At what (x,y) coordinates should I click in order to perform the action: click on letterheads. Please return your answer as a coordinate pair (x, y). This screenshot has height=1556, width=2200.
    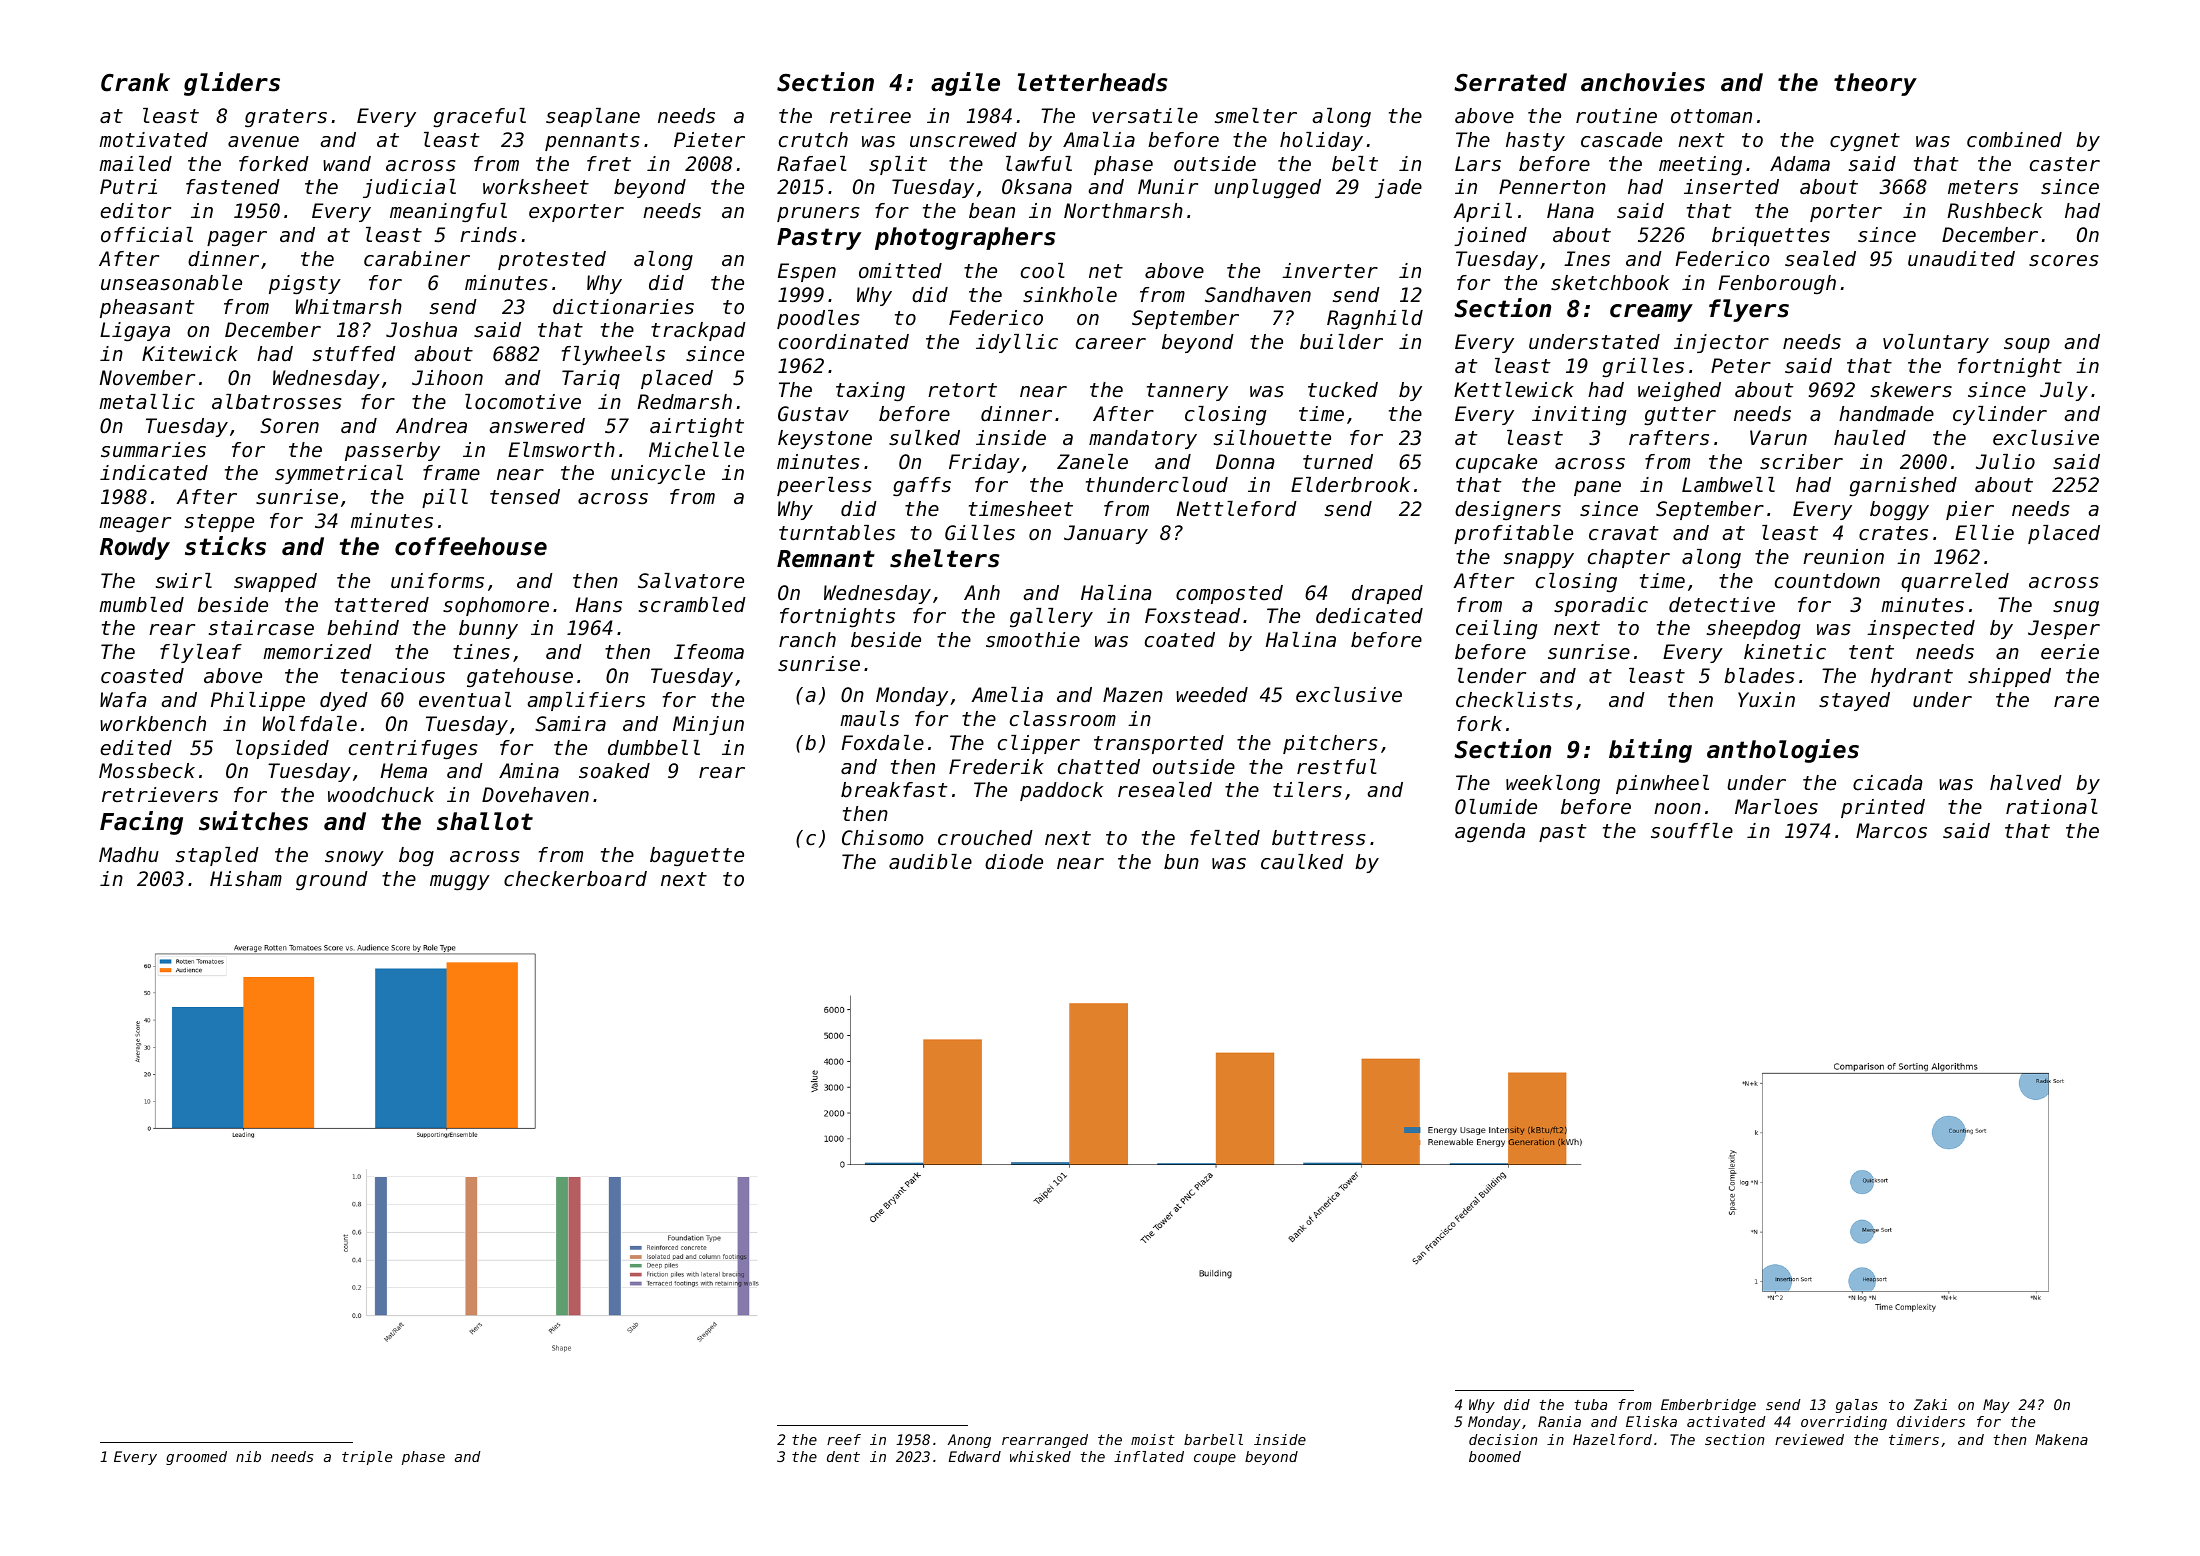
    Looking at the image, I should click on (1092, 82).
